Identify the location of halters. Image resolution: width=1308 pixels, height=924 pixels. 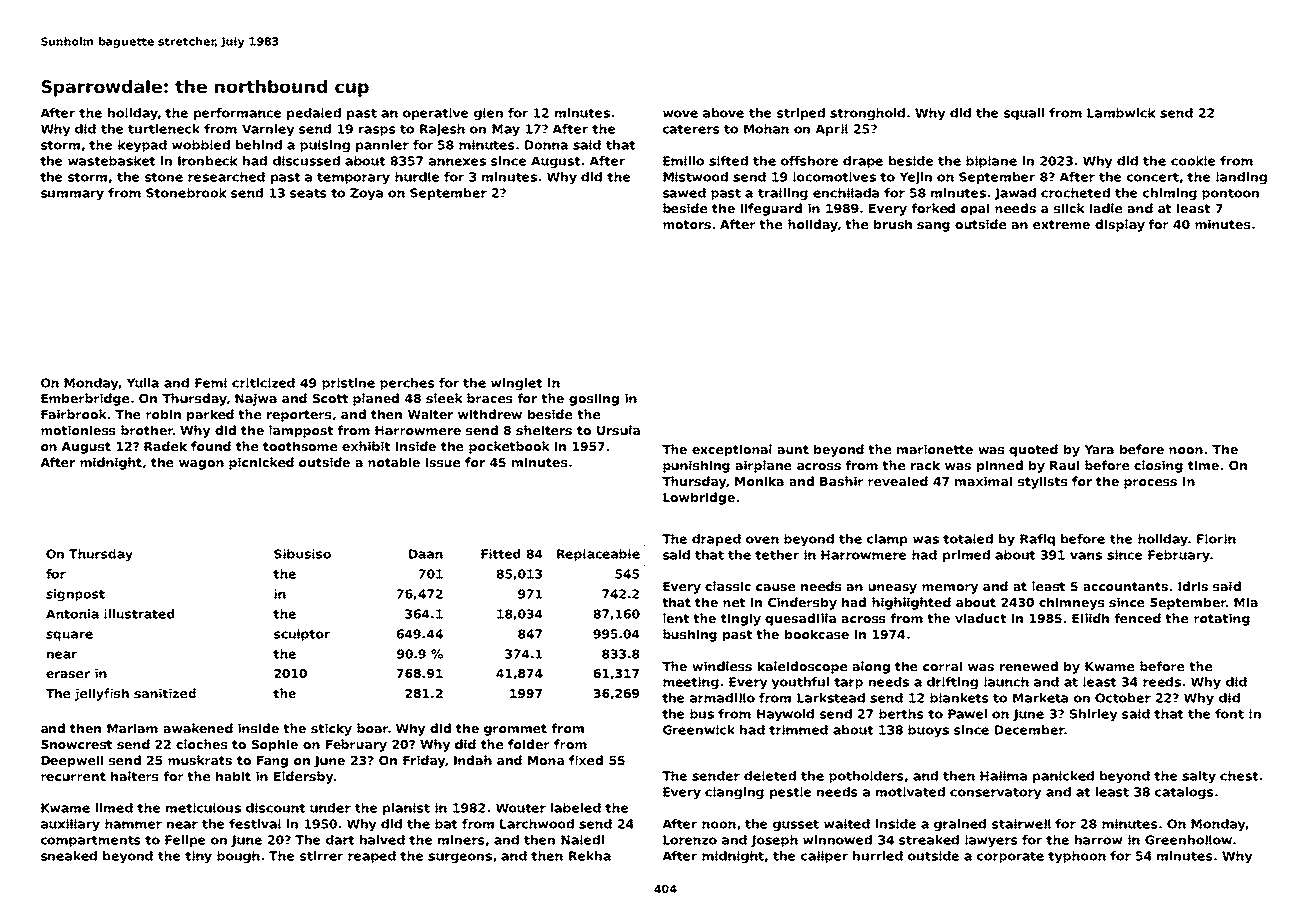
(135, 776).
